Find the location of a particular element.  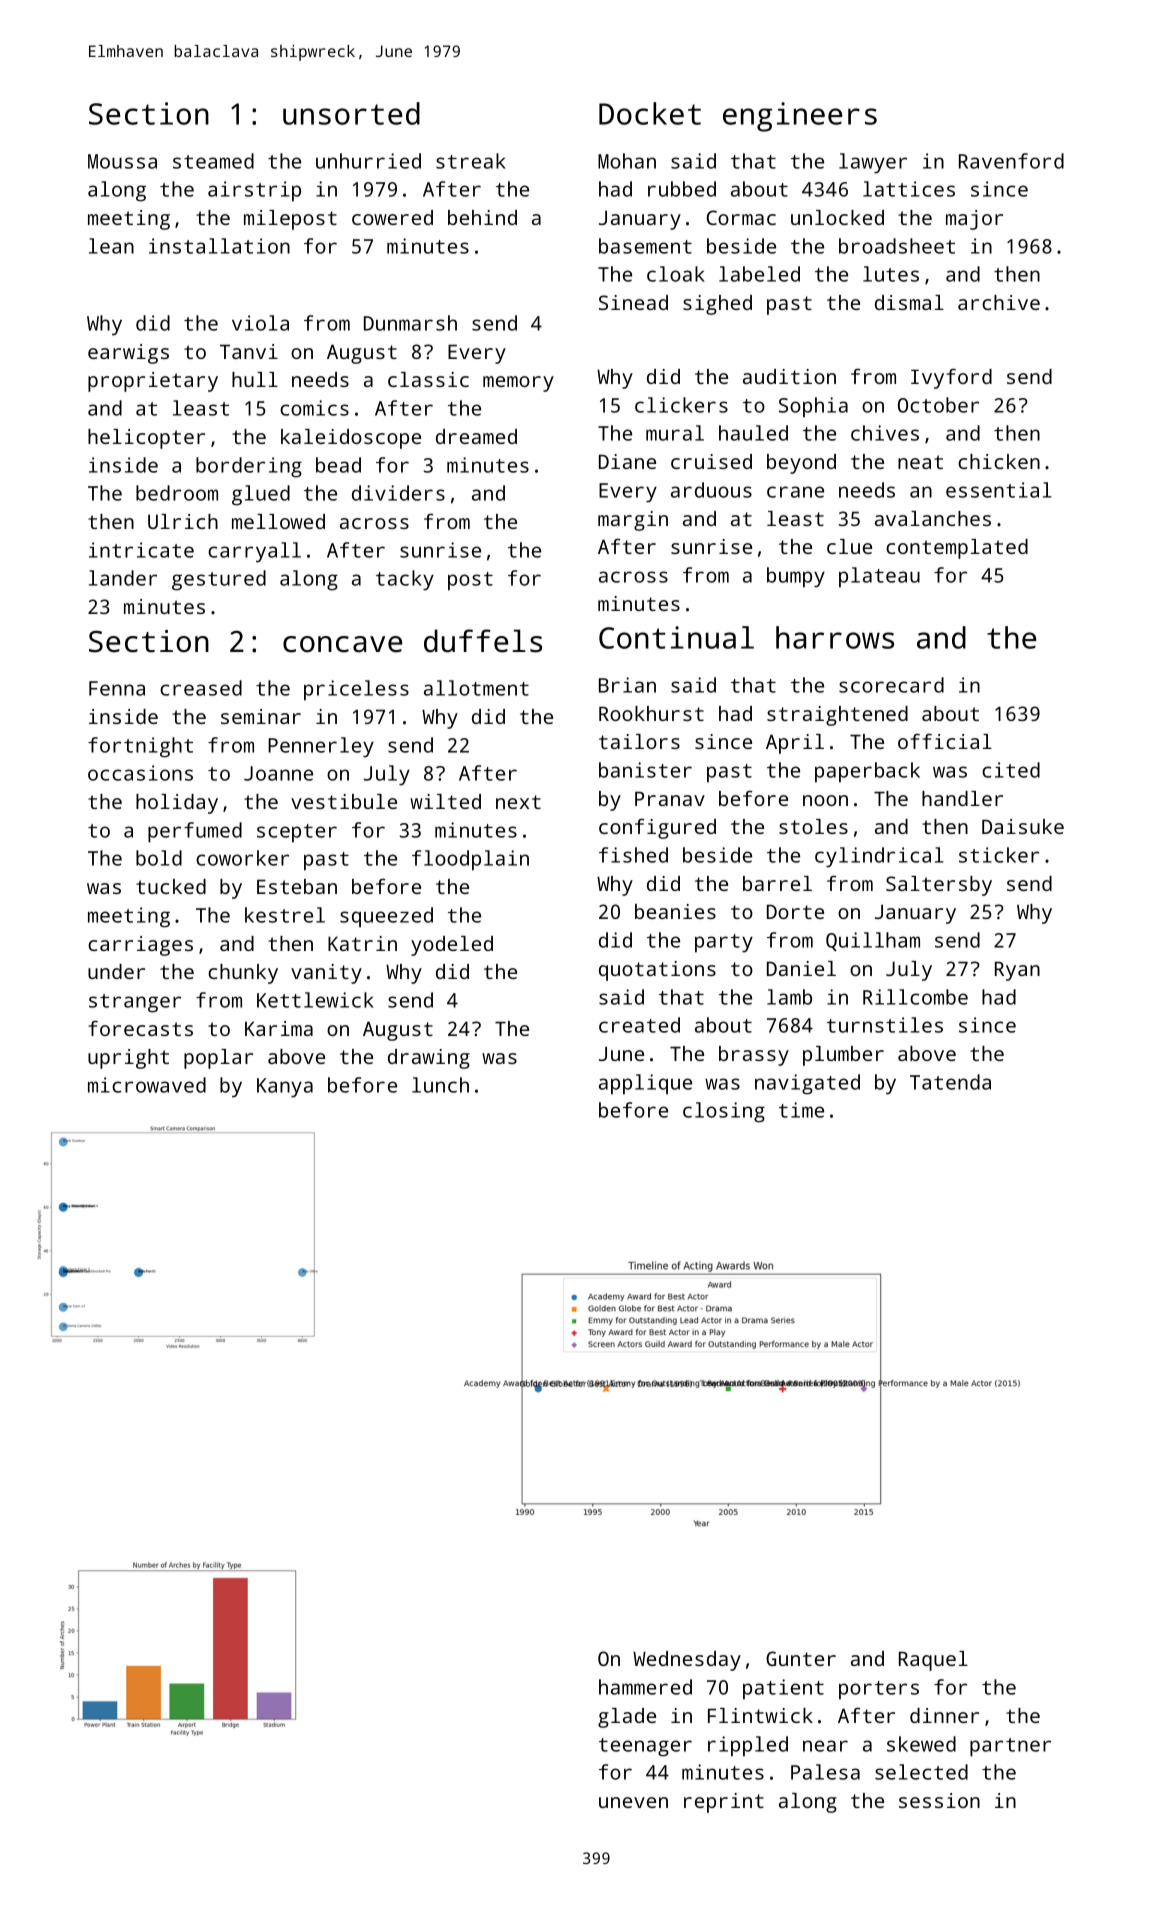

Moussa is located at coordinates (122, 161).
